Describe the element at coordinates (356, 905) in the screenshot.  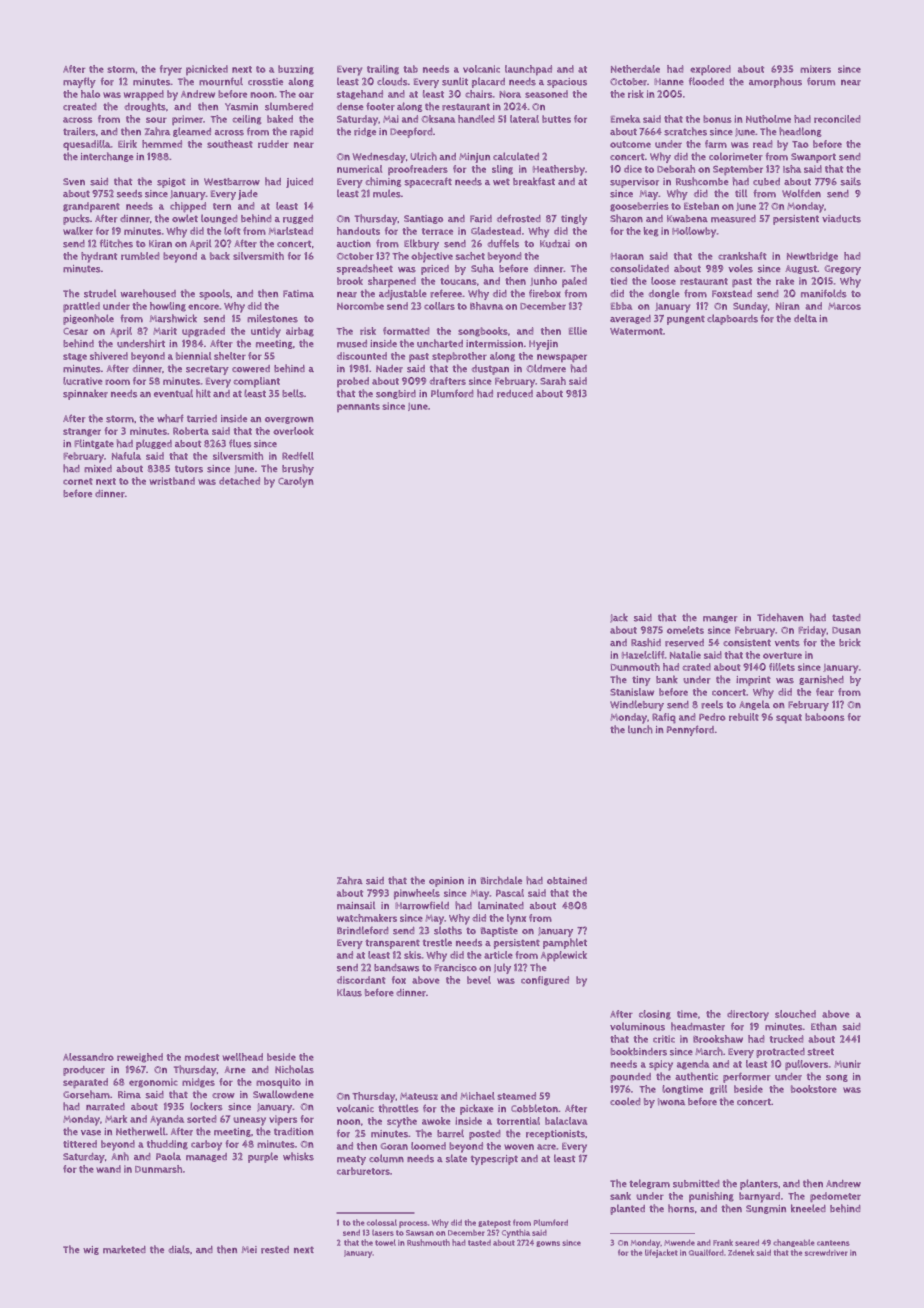
I see `mainsail` at that location.
